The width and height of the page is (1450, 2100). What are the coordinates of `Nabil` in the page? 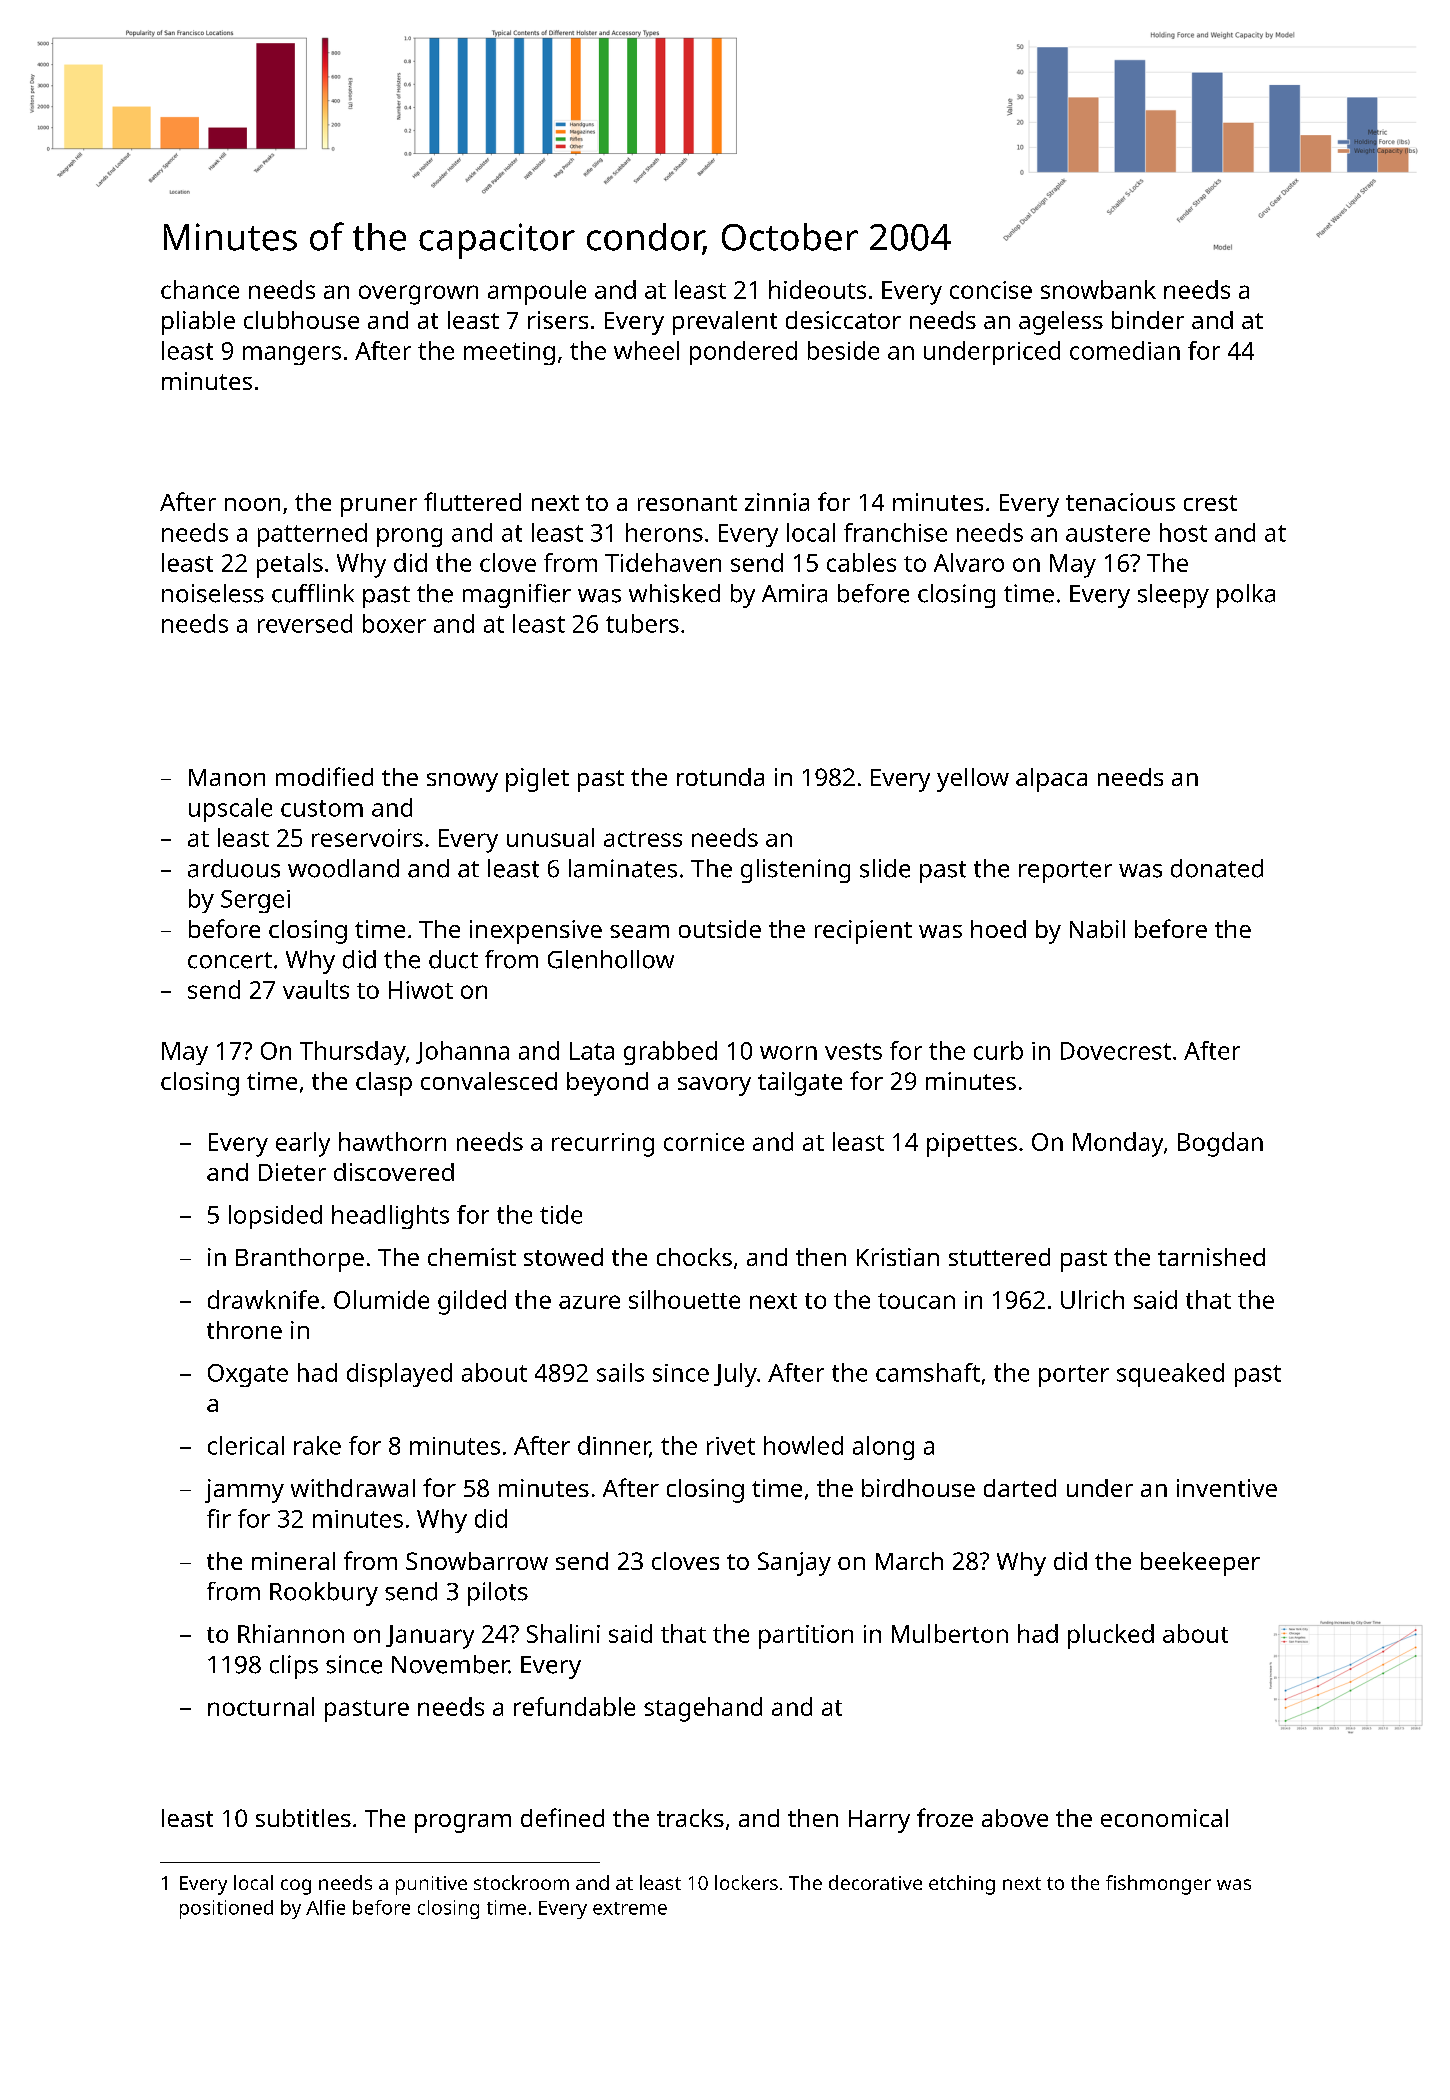 It's located at (1097, 929).
